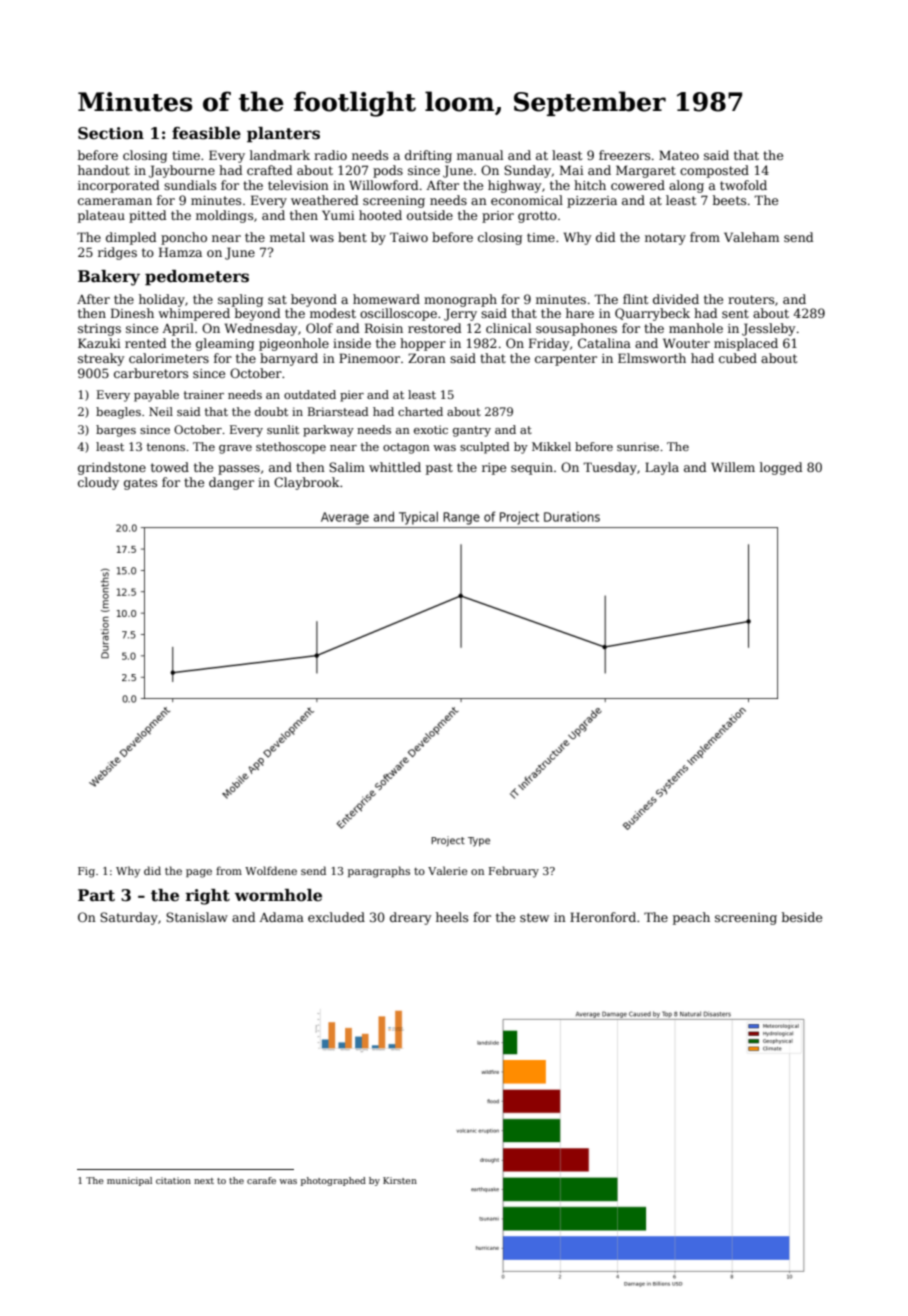 The width and height of the screenshot is (908, 1316). What do you see at coordinates (802, 917) in the screenshot?
I see `beside` at bounding box center [802, 917].
